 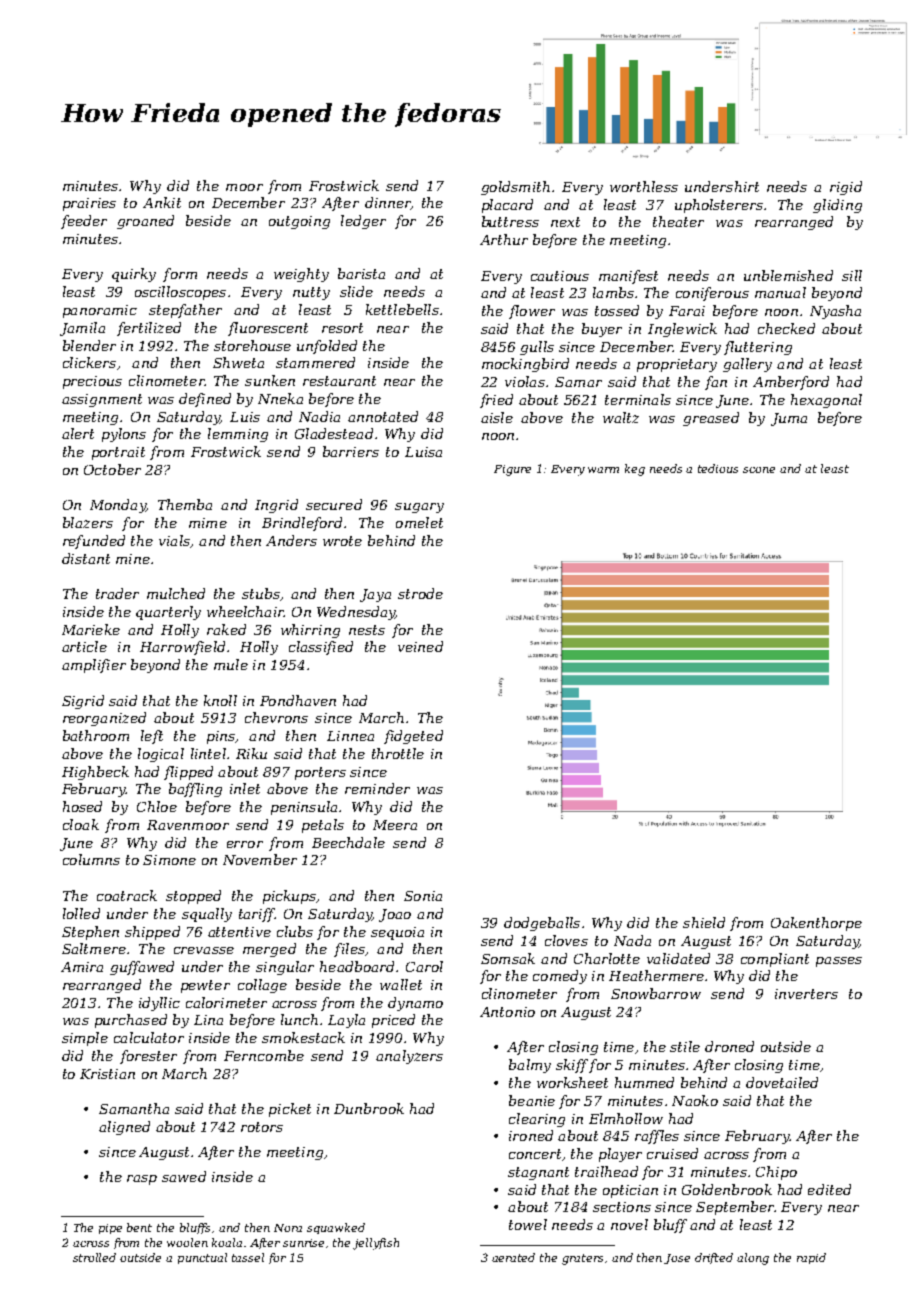 I want to click on upholsterers, so click(x=719, y=206).
